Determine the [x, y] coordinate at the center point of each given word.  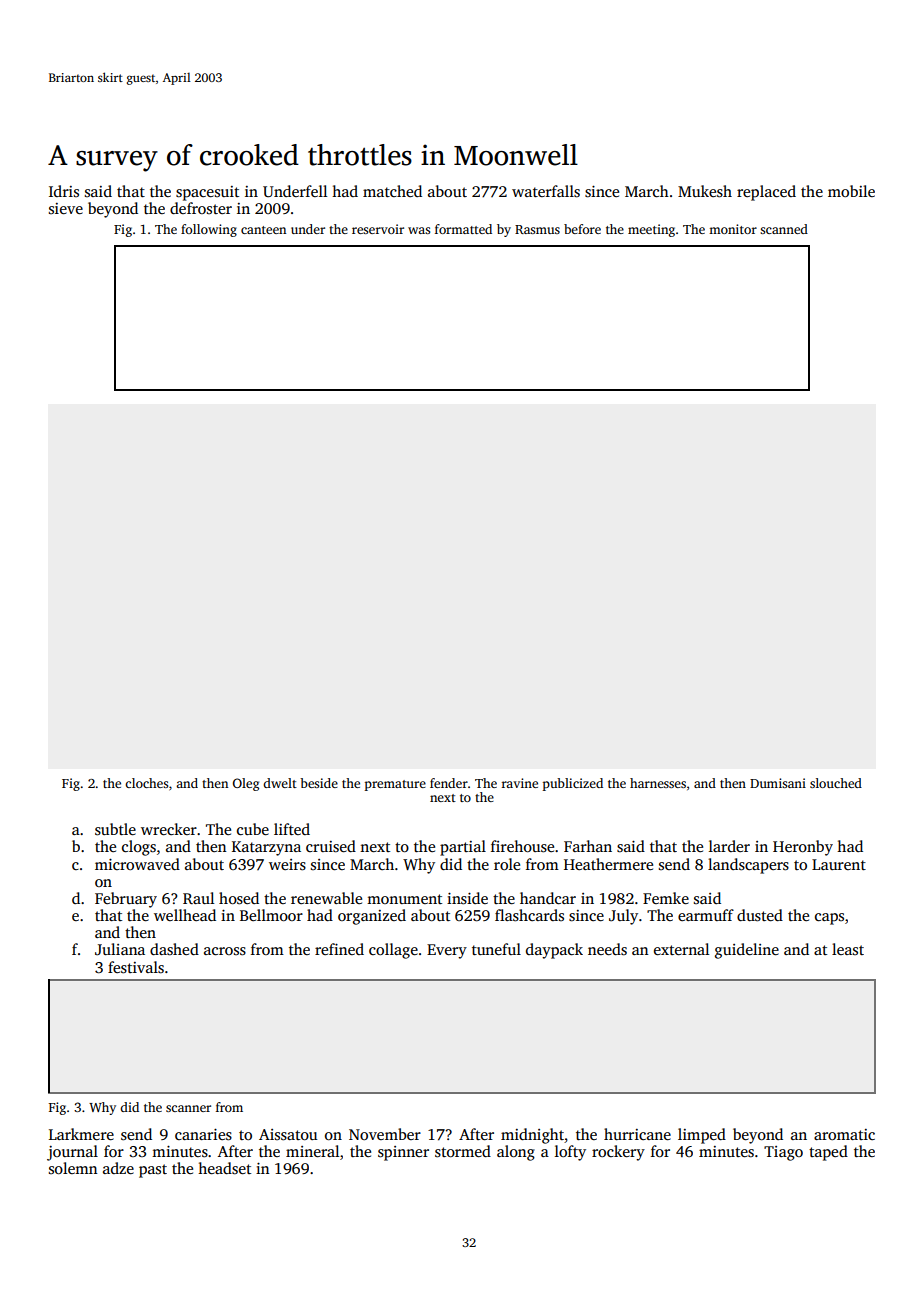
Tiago [783, 1153]
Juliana [120, 949]
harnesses [658, 783]
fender [449, 783]
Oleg [246, 784]
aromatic [844, 1134]
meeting [651, 230]
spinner [403, 1153]
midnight [533, 1136]
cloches [146, 783]
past [153, 1171]
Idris [64, 191]
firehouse [522, 846]
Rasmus [537, 229]
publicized [573, 784]
